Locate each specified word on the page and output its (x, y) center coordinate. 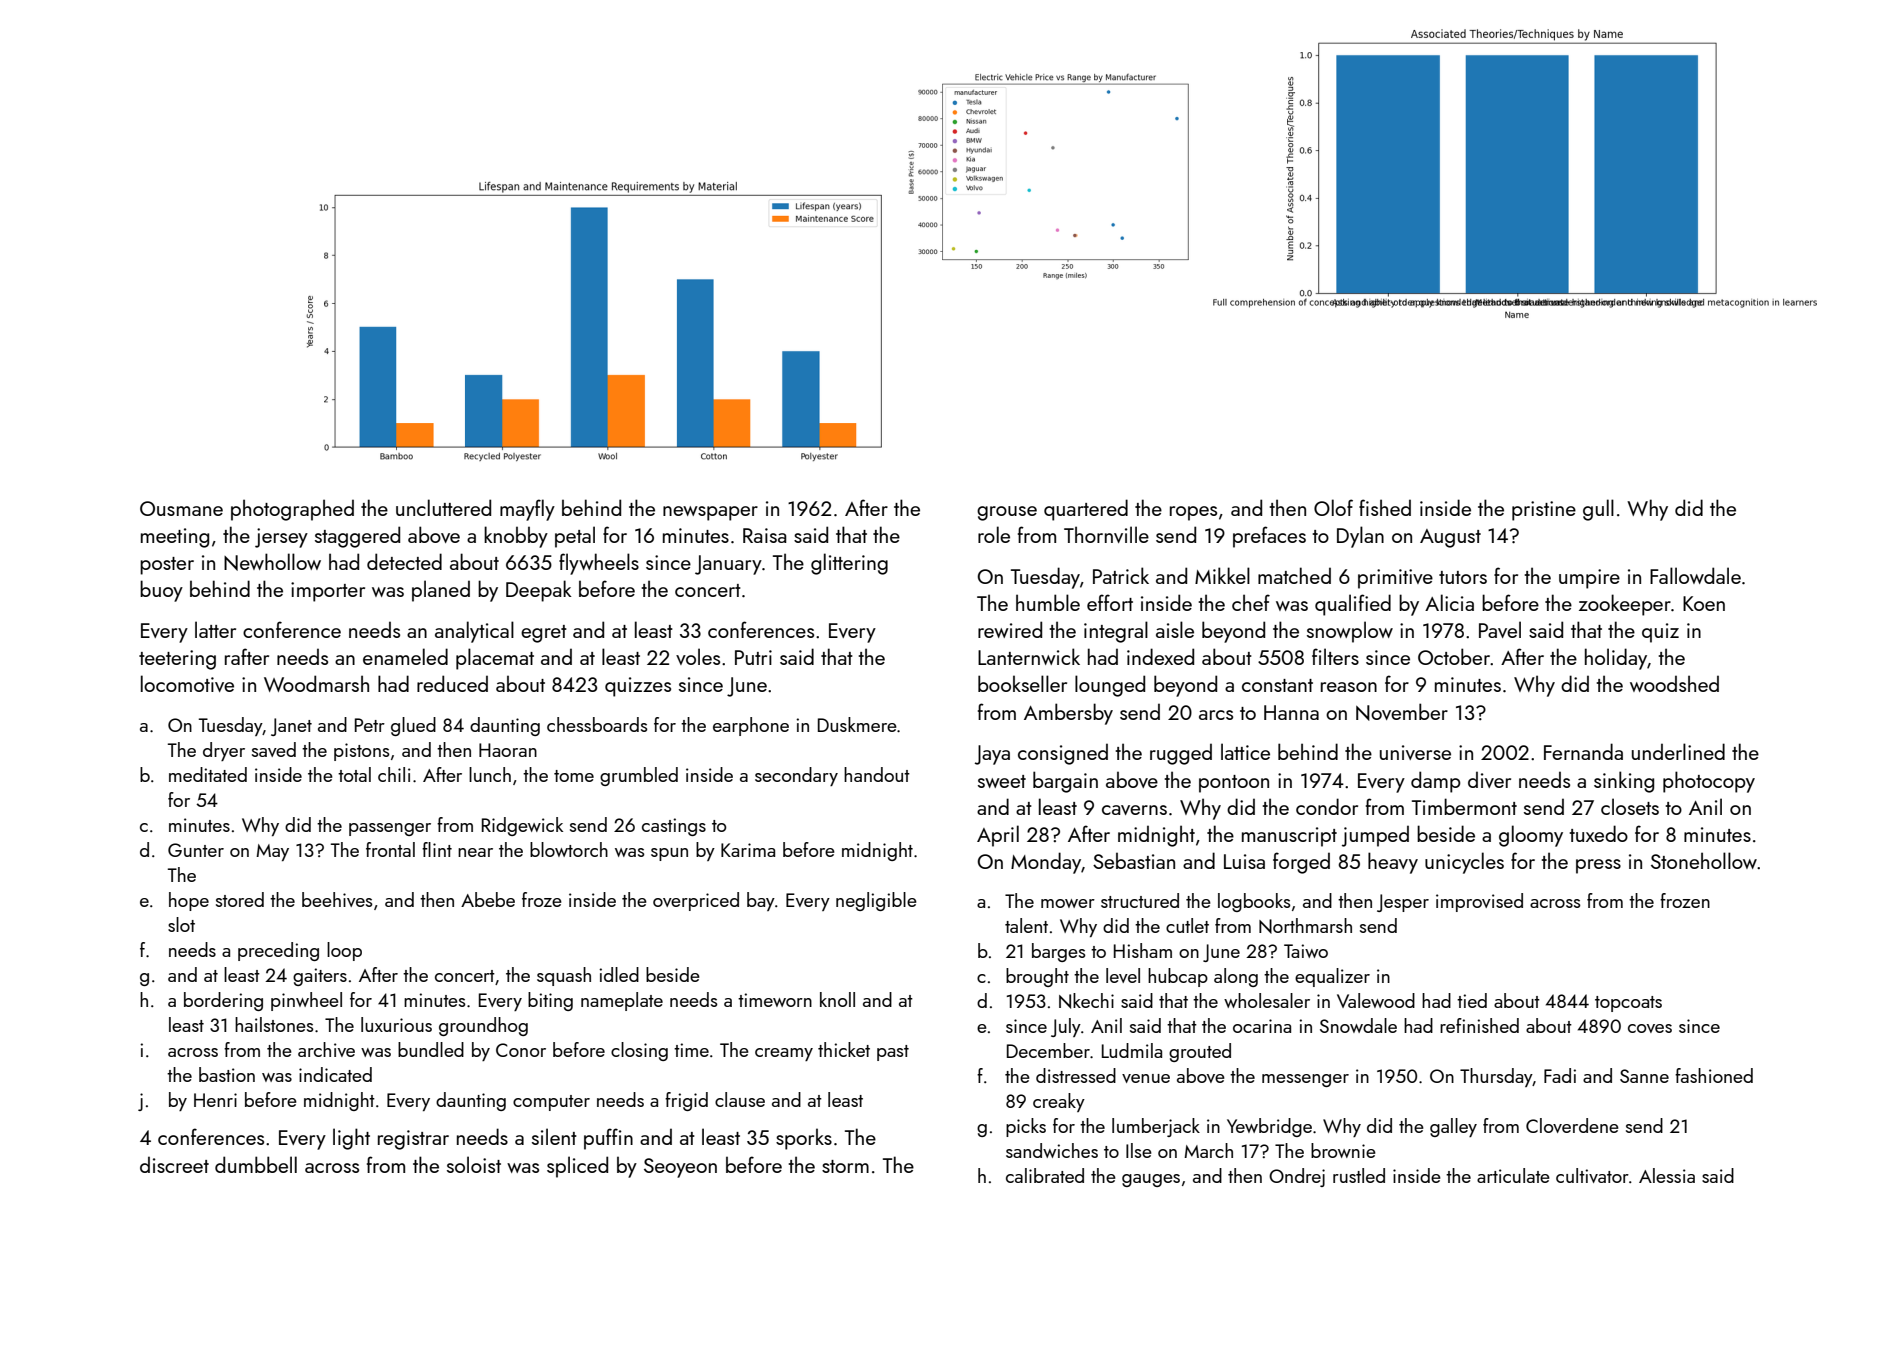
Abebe (488, 899)
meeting (175, 538)
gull (1598, 510)
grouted (1200, 1052)
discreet (174, 1164)
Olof (1333, 507)
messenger (1305, 1080)
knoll (837, 999)
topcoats (1628, 1004)
